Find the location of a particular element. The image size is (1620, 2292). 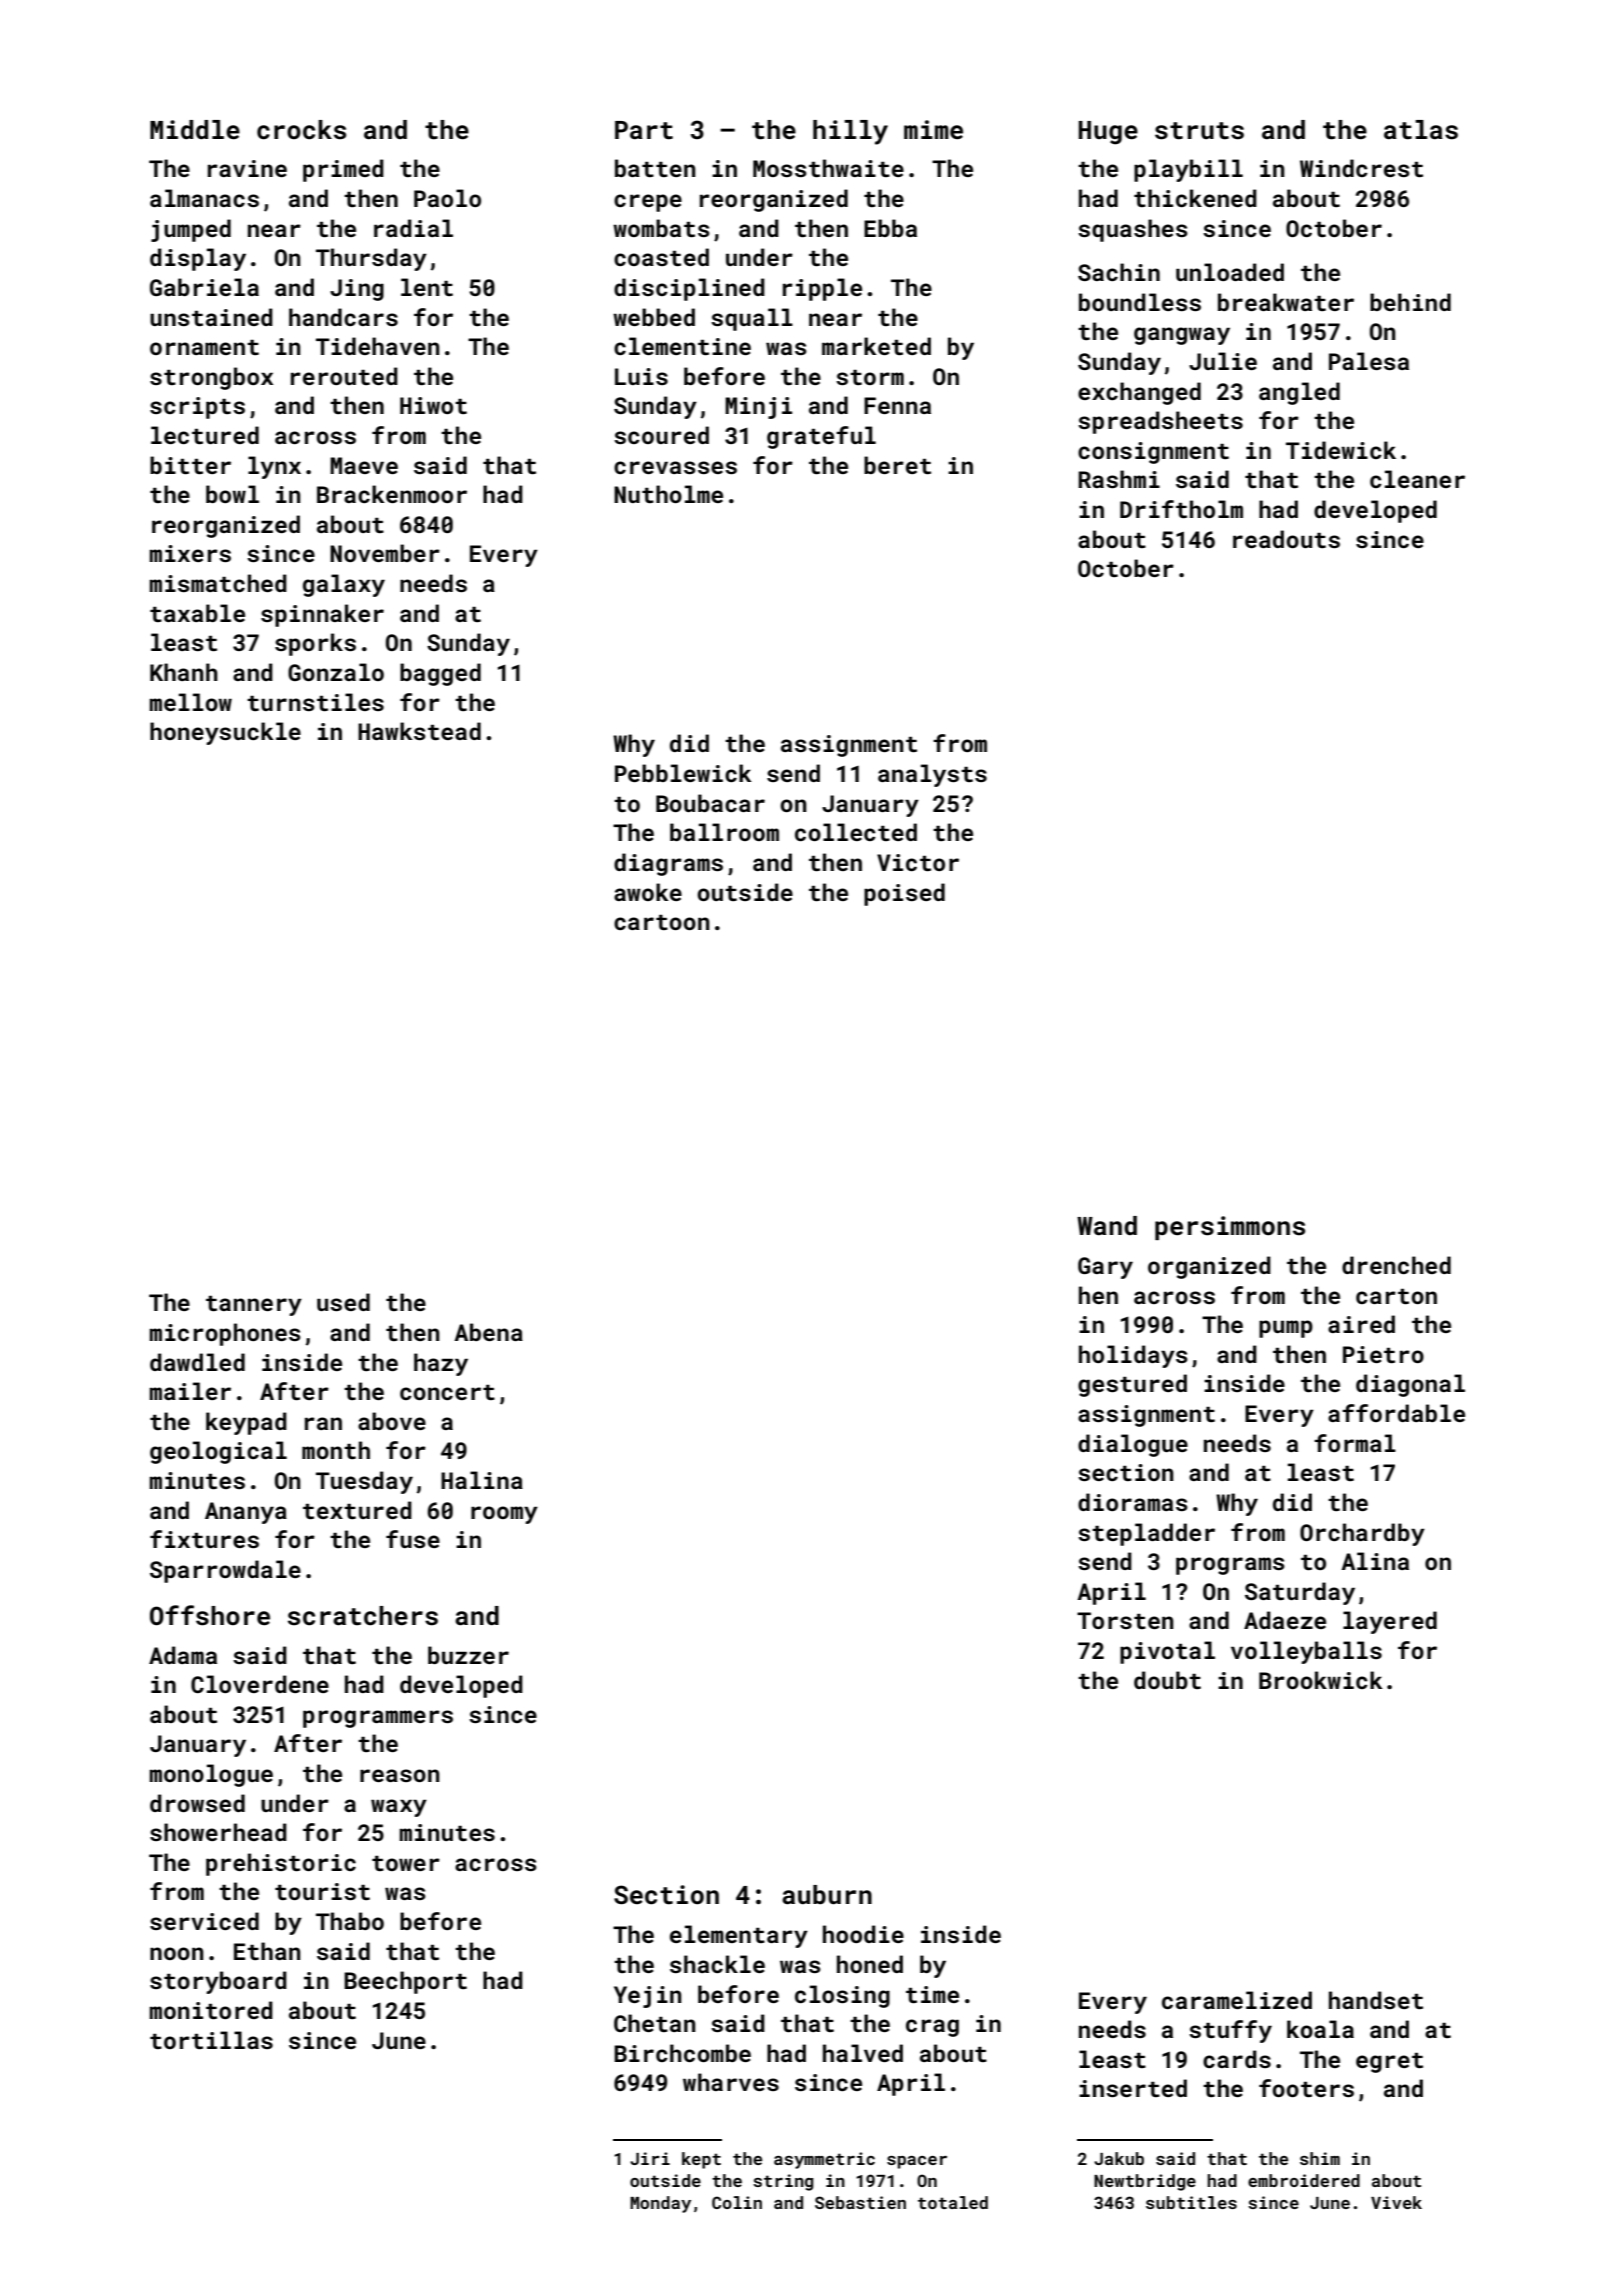

Abena is located at coordinates (488, 1332).
